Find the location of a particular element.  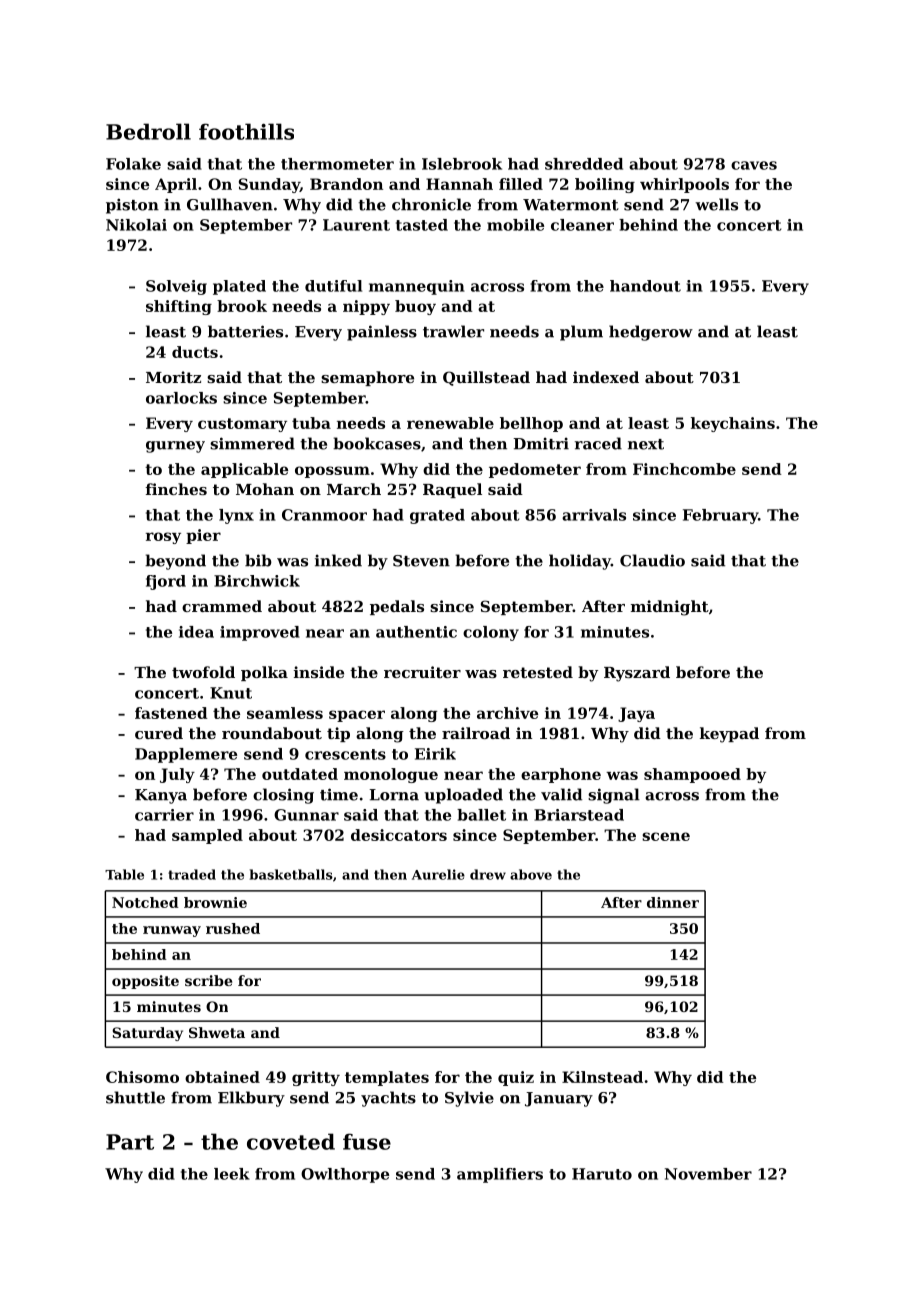

semaphore is located at coordinates (367, 378).
